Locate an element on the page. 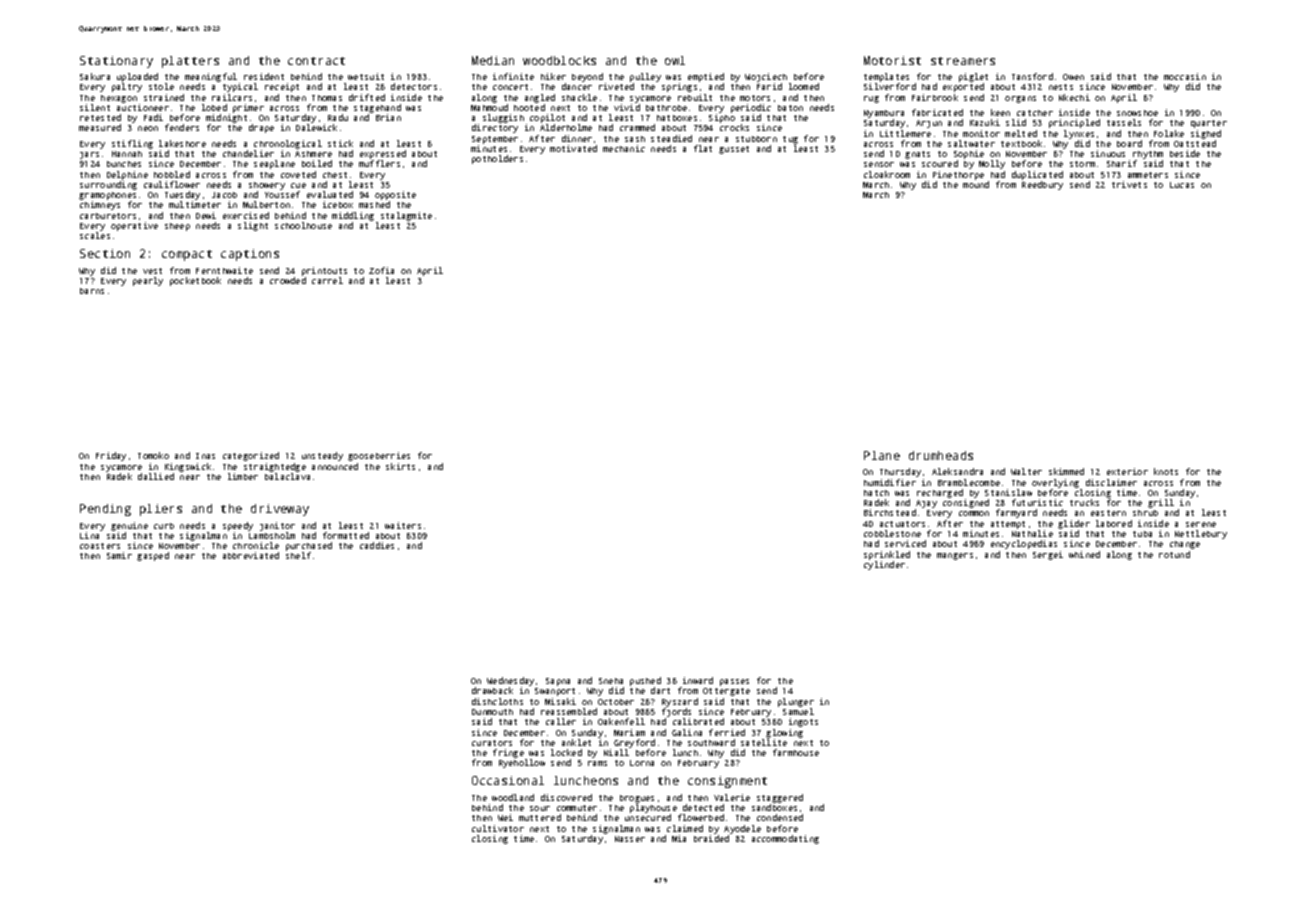 The width and height of the document is (1308, 924). Pending is located at coordinates (105, 510).
